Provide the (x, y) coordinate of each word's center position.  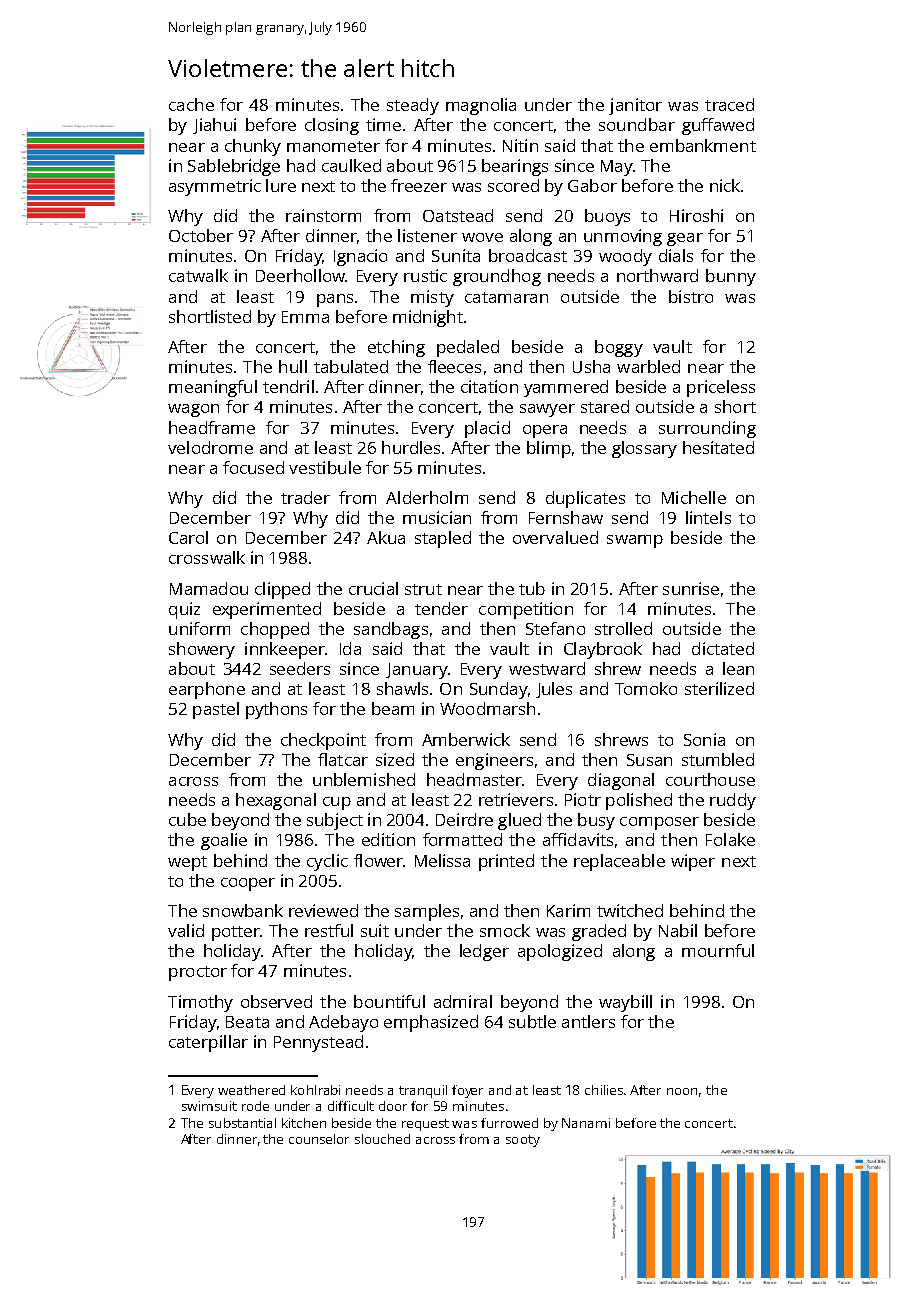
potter (236, 933)
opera (545, 431)
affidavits (578, 839)
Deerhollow (300, 275)
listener (427, 235)
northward (657, 275)
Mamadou (209, 588)
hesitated (718, 447)
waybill (625, 1003)
